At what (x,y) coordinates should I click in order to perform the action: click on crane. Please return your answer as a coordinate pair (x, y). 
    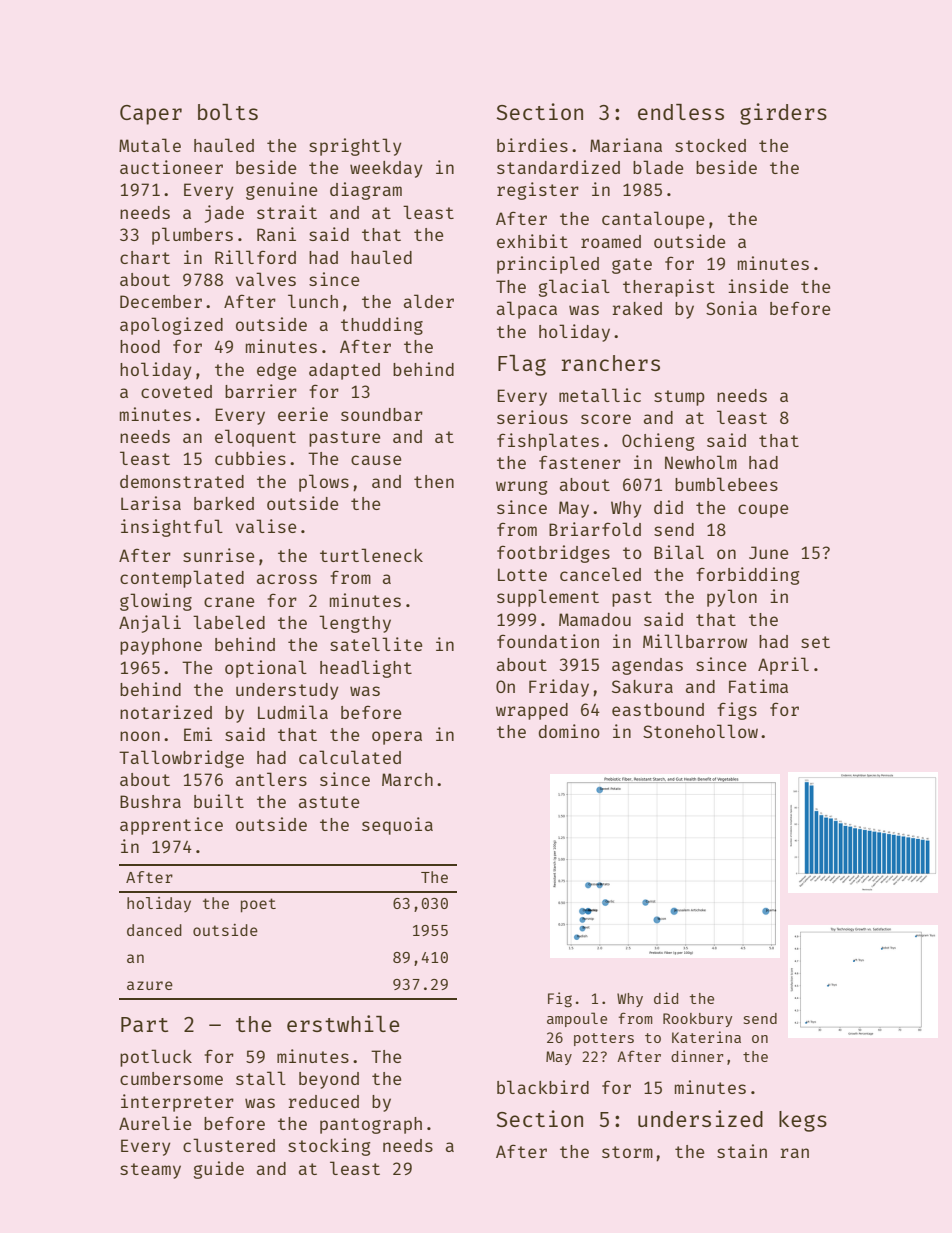
    Looking at the image, I should click on (229, 602).
